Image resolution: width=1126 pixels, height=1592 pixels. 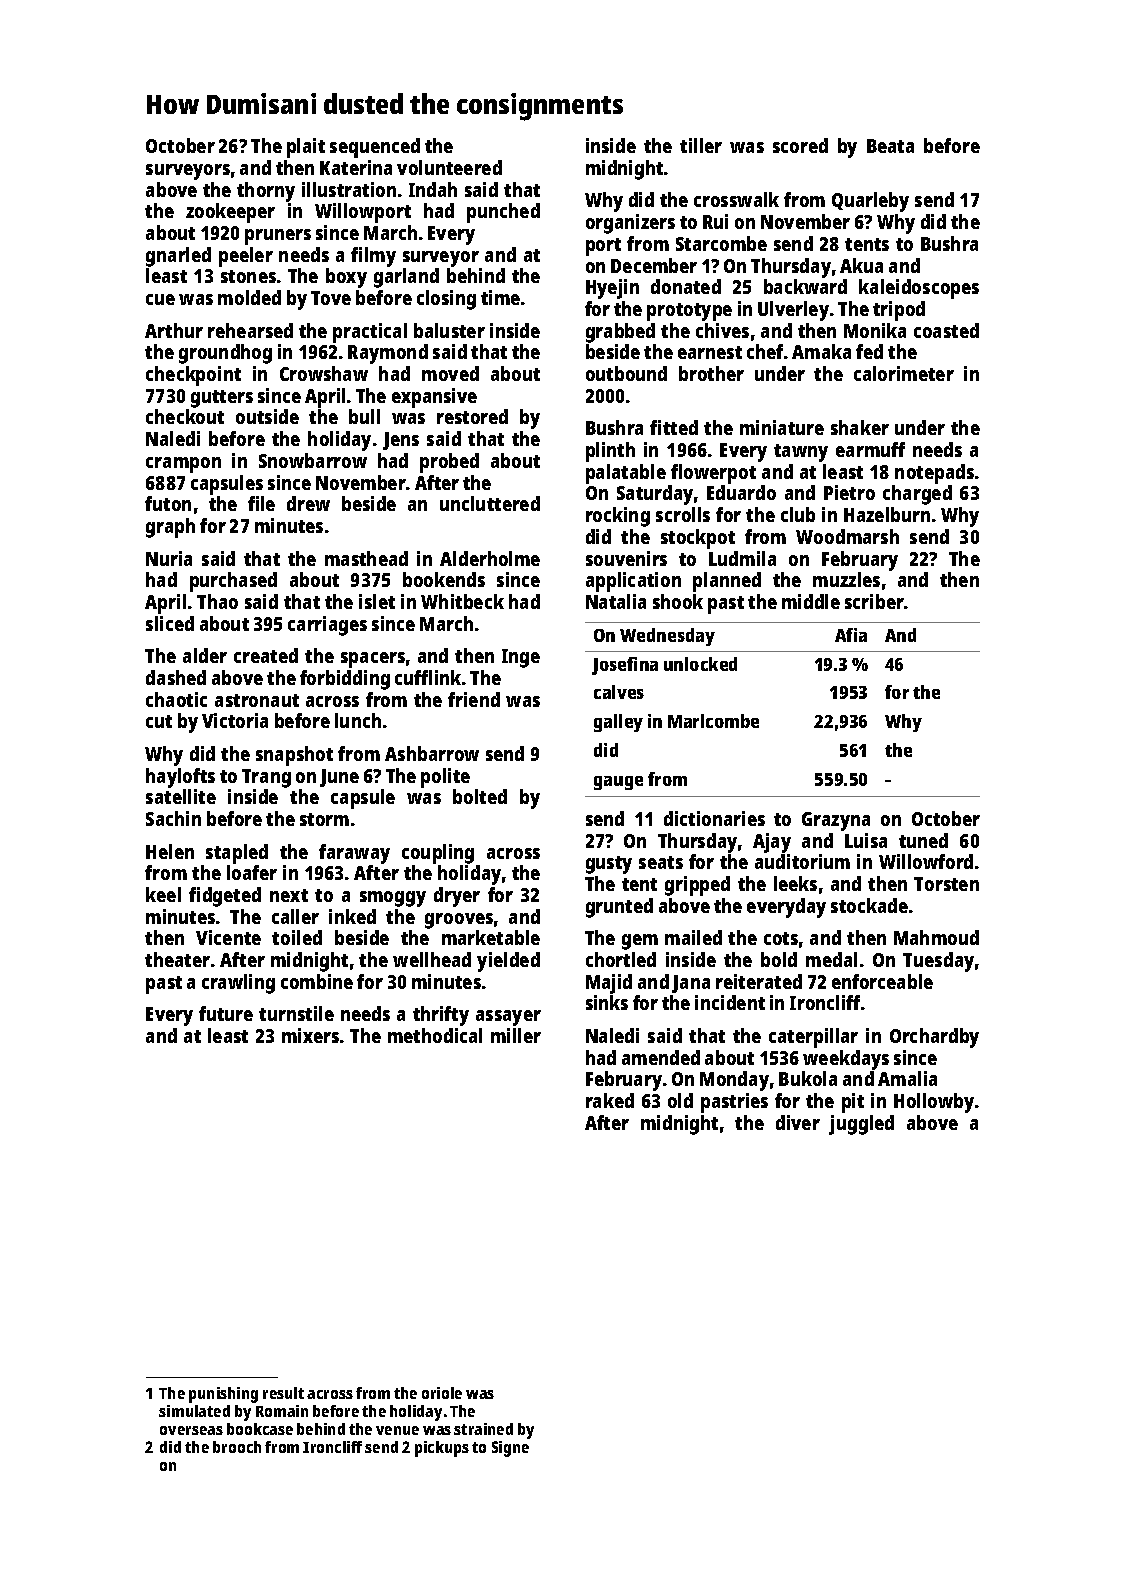 I want to click on theater, so click(x=177, y=959).
